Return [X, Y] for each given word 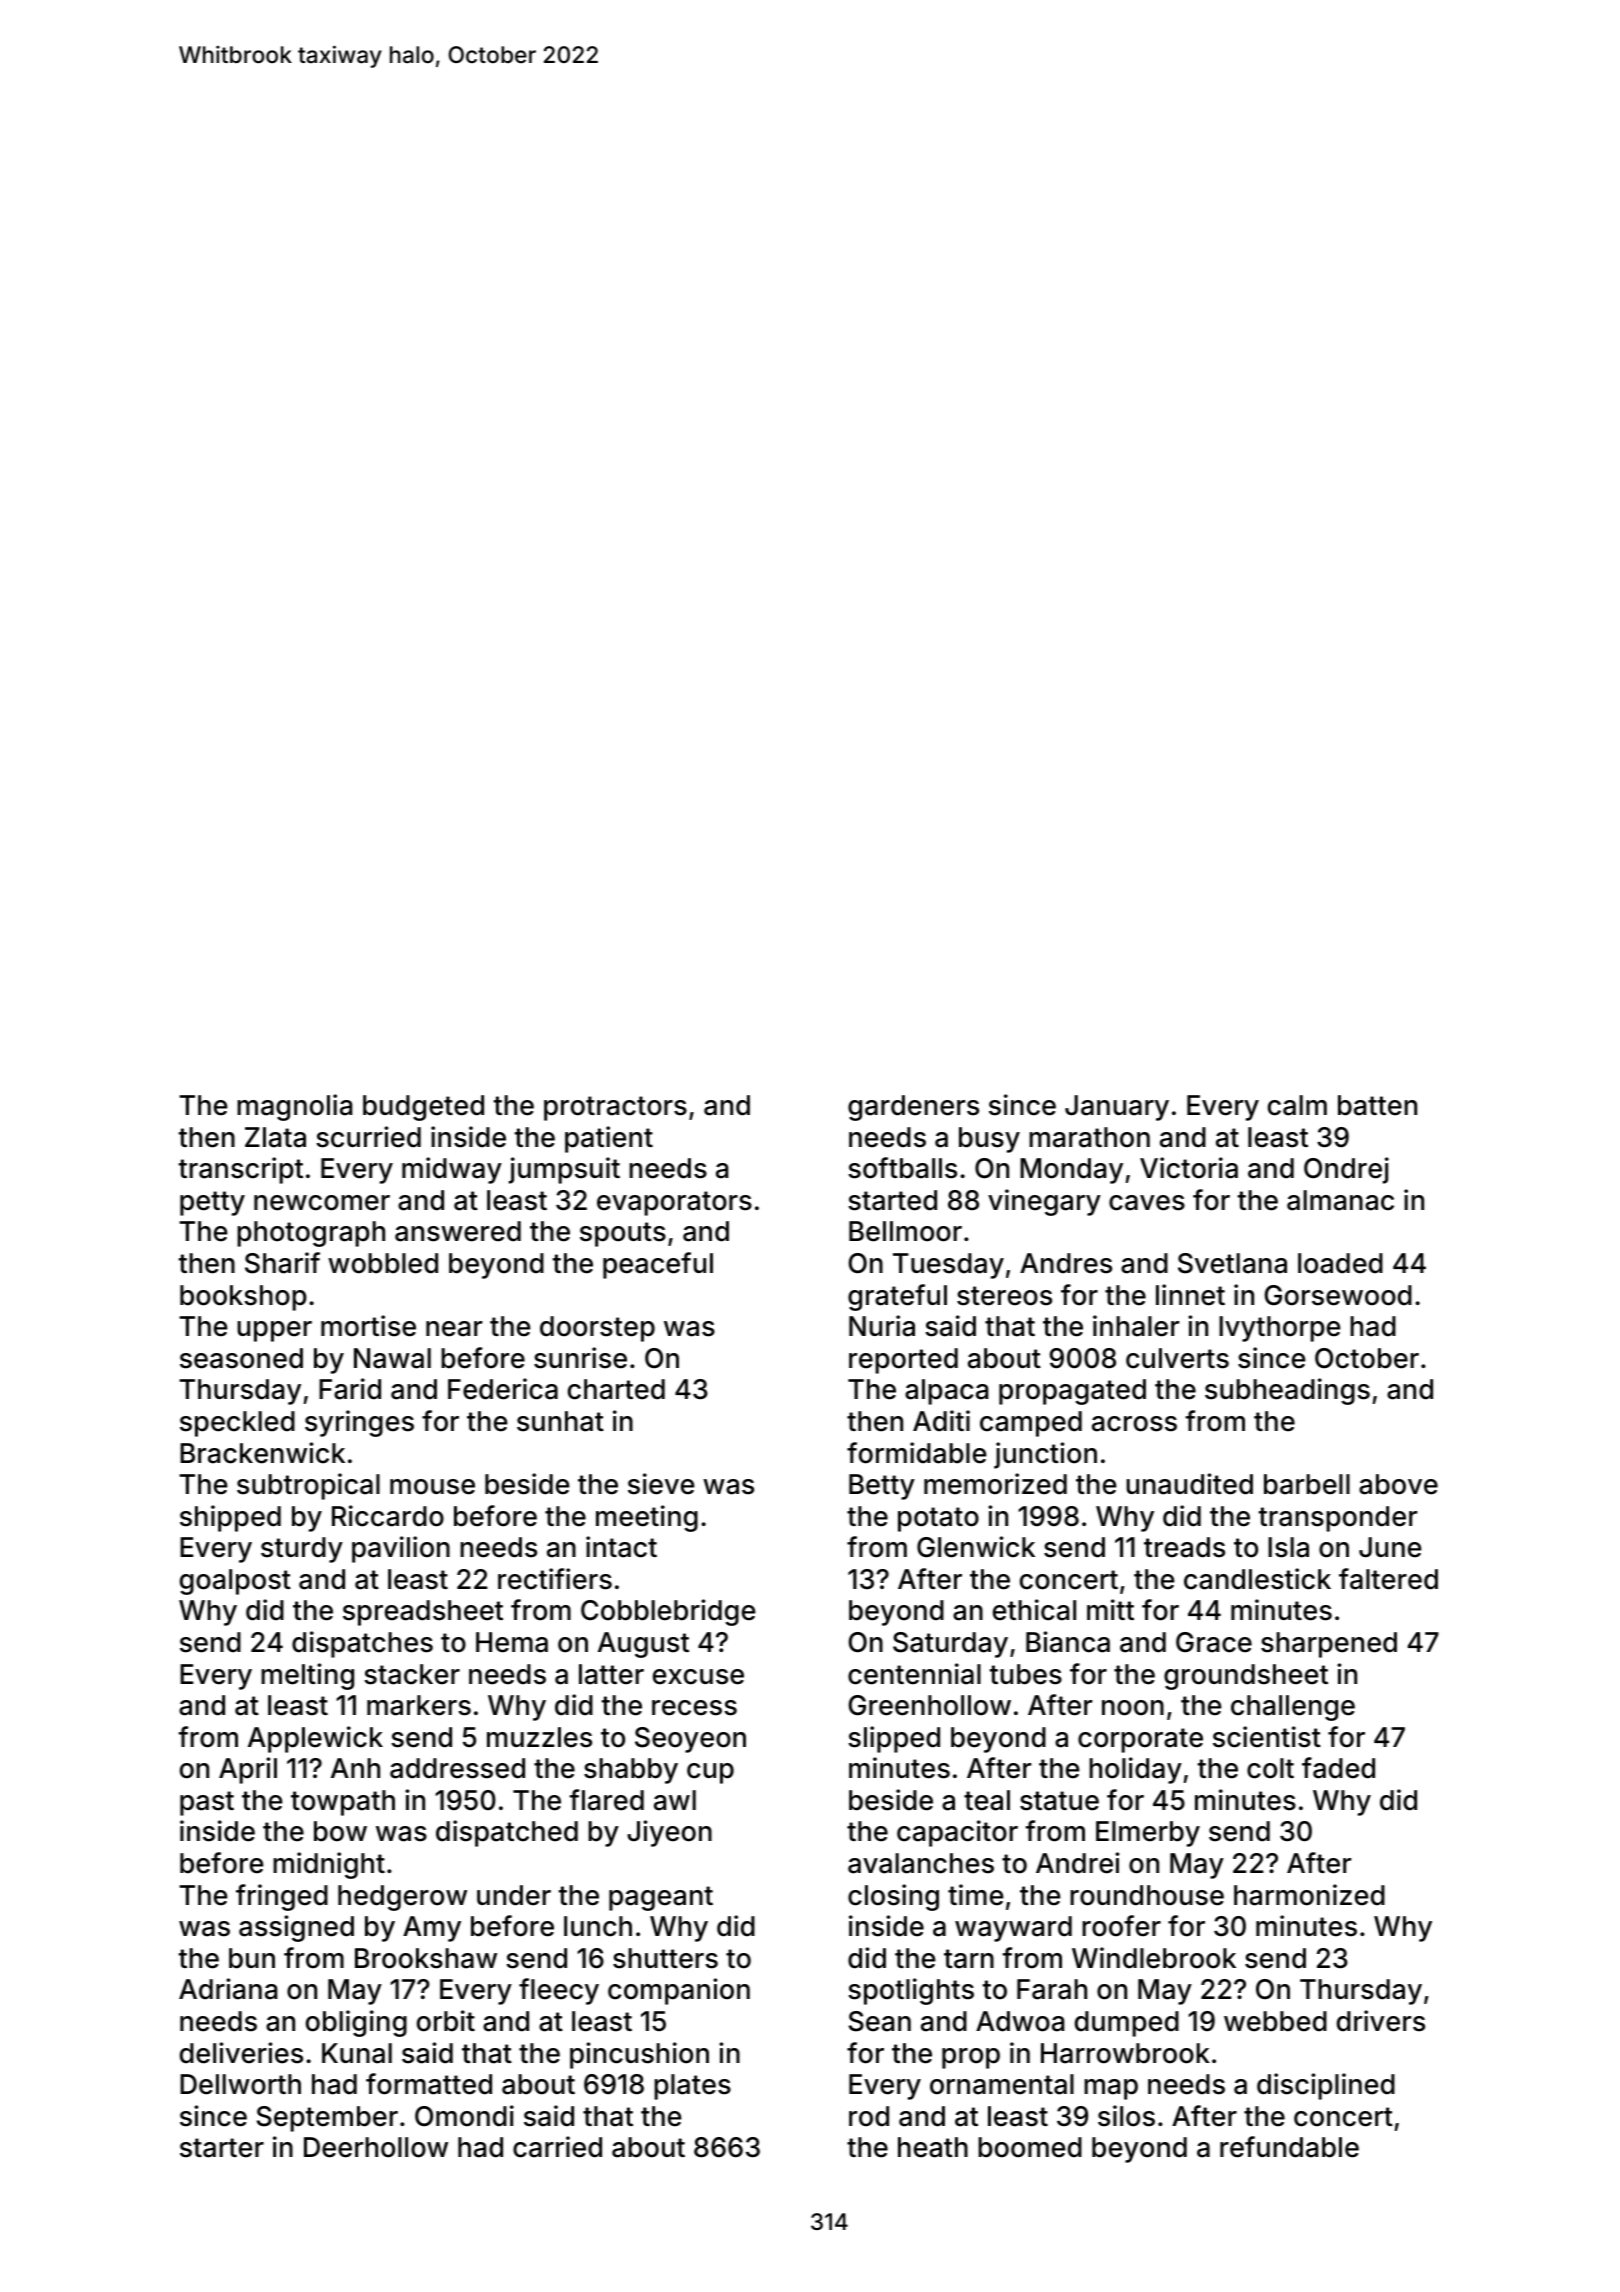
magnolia [294, 1107]
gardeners [913, 1108]
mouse [432, 1487]
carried [557, 2147]
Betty [882, 1487]
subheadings [1287, 1391]
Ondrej [1346, 1170]
